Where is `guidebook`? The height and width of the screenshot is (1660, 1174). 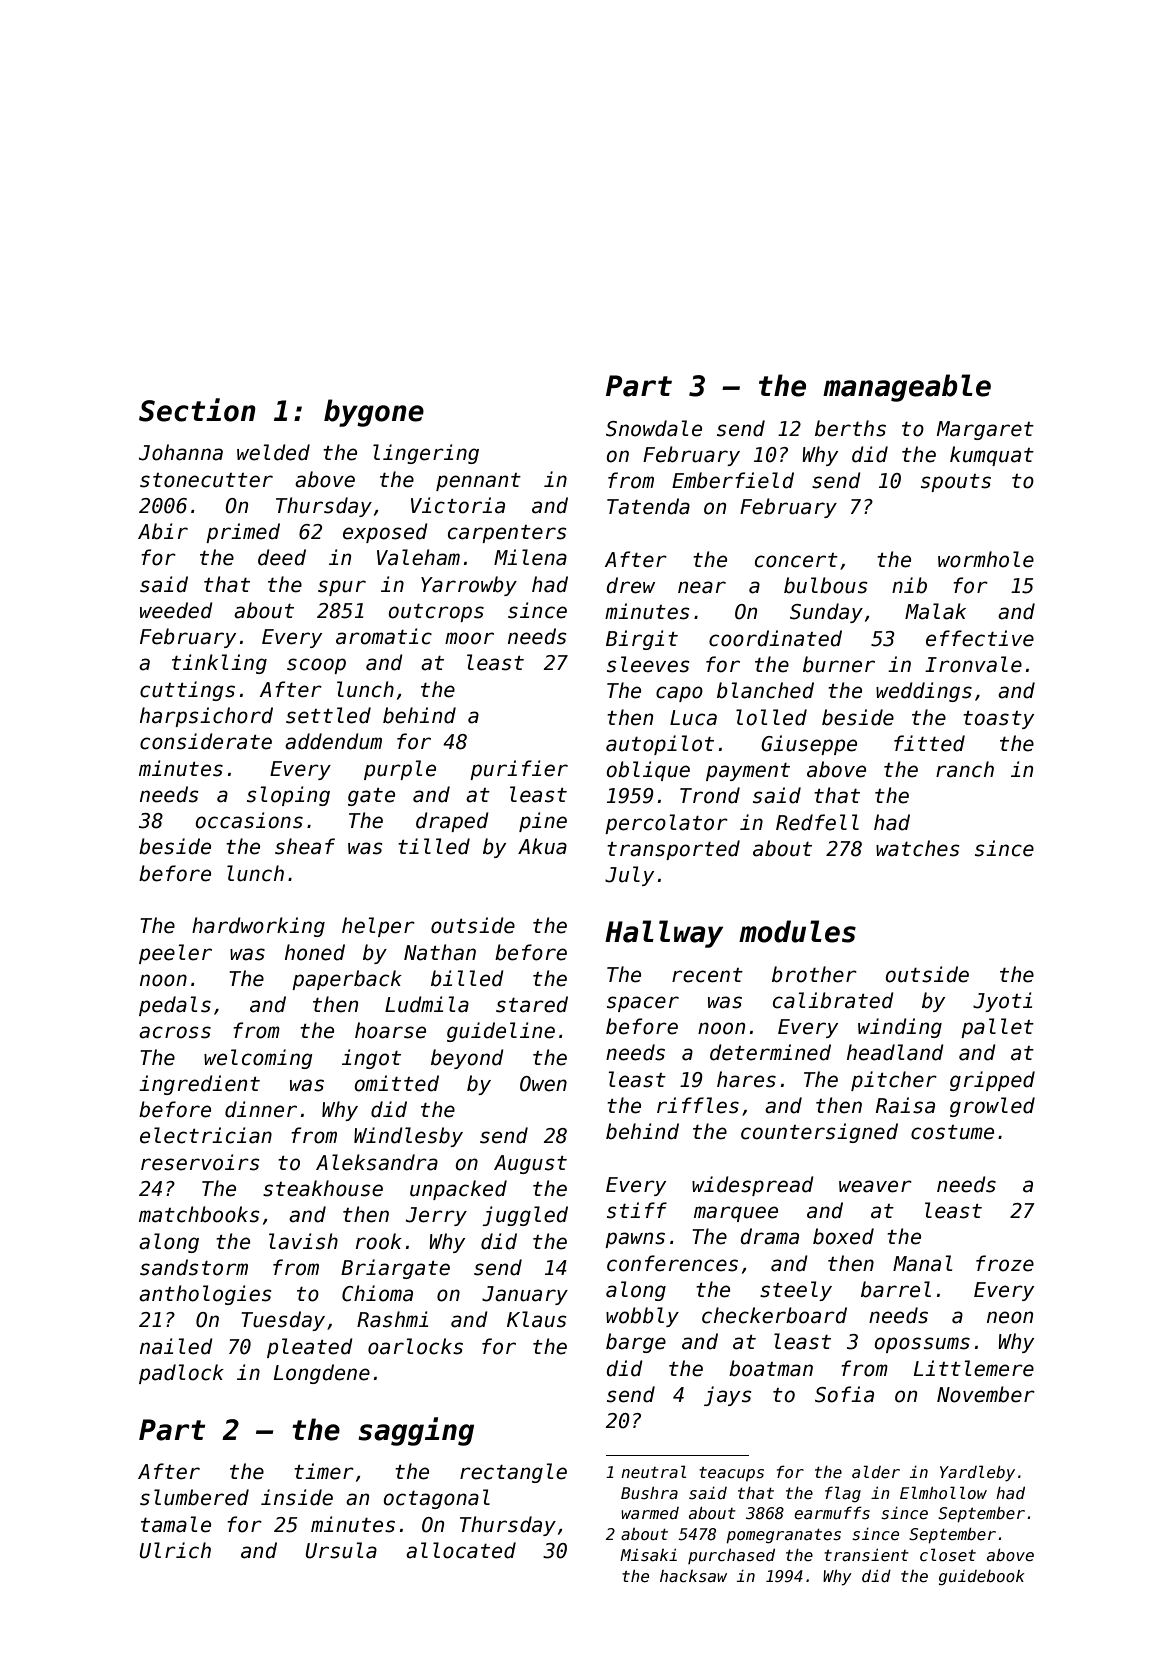 guidebook is located at coordinates (982, 1578).
